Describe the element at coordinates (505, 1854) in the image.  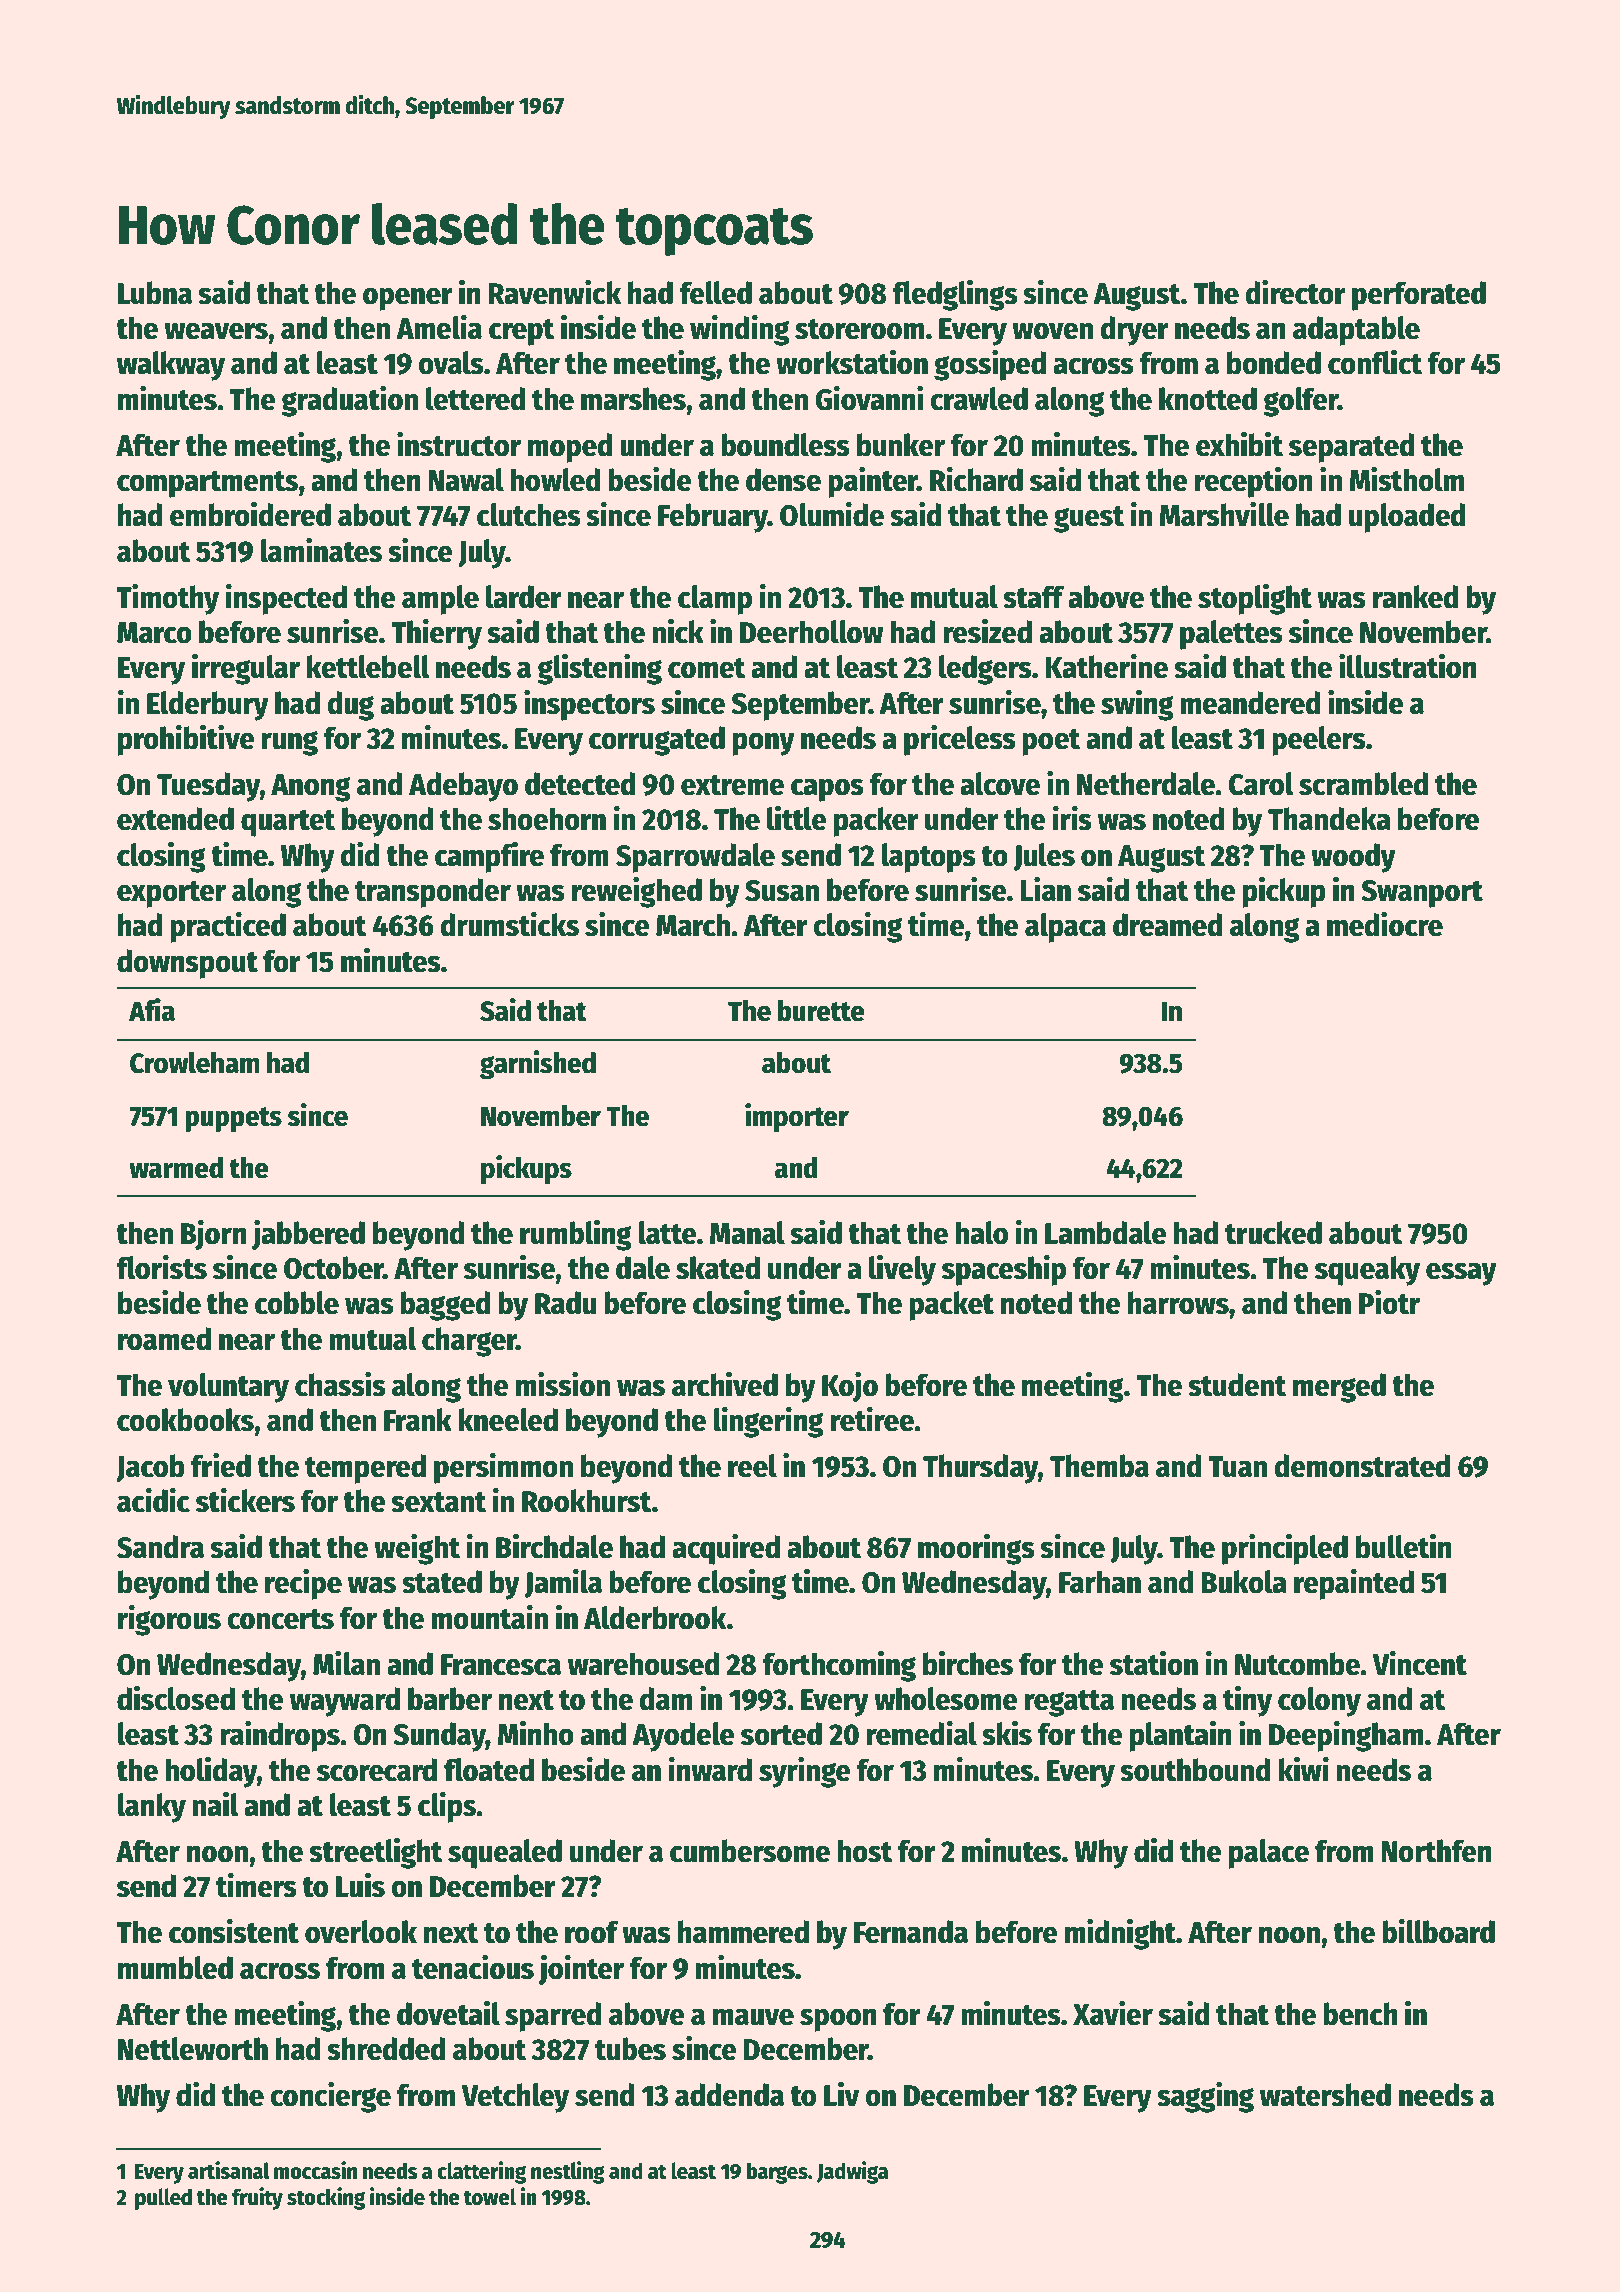
I see `squealed` at that location.
